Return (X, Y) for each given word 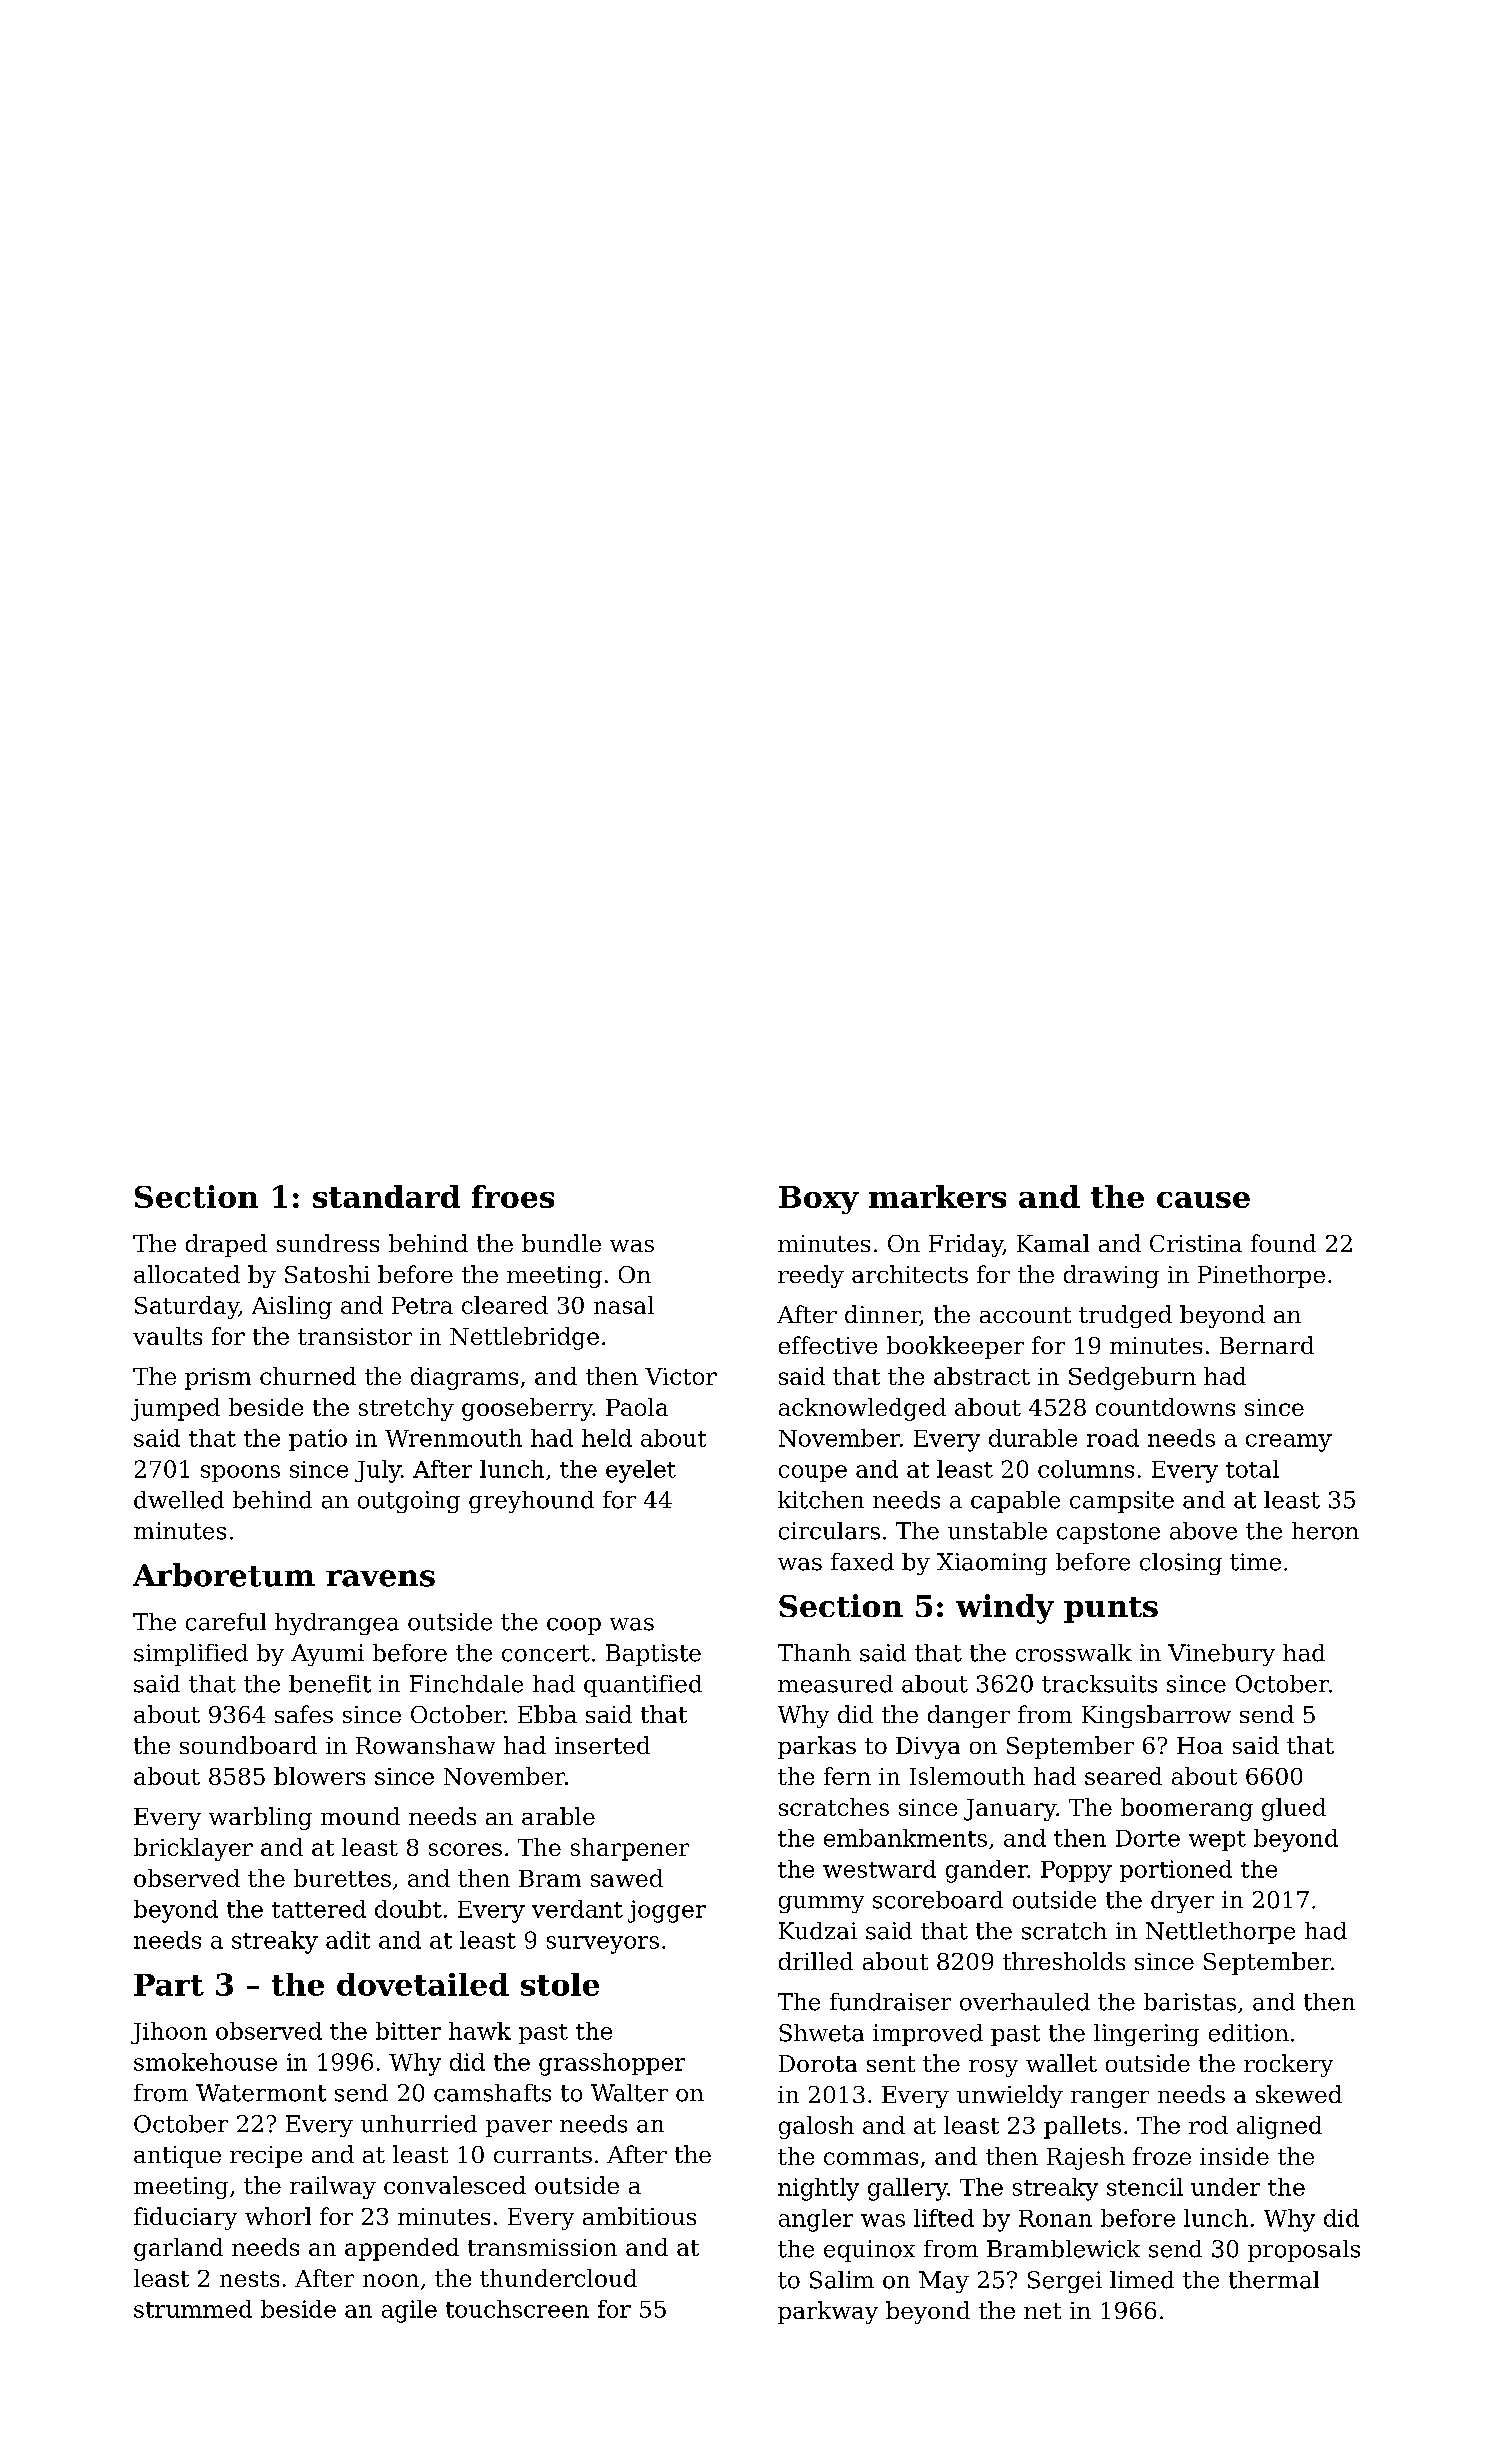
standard (386, 1196)
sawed (627, 1878)
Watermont (261, 2093)
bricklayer (193, 1849)
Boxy (819, 1200)
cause (1203, 1200)
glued (1294, 1809)
